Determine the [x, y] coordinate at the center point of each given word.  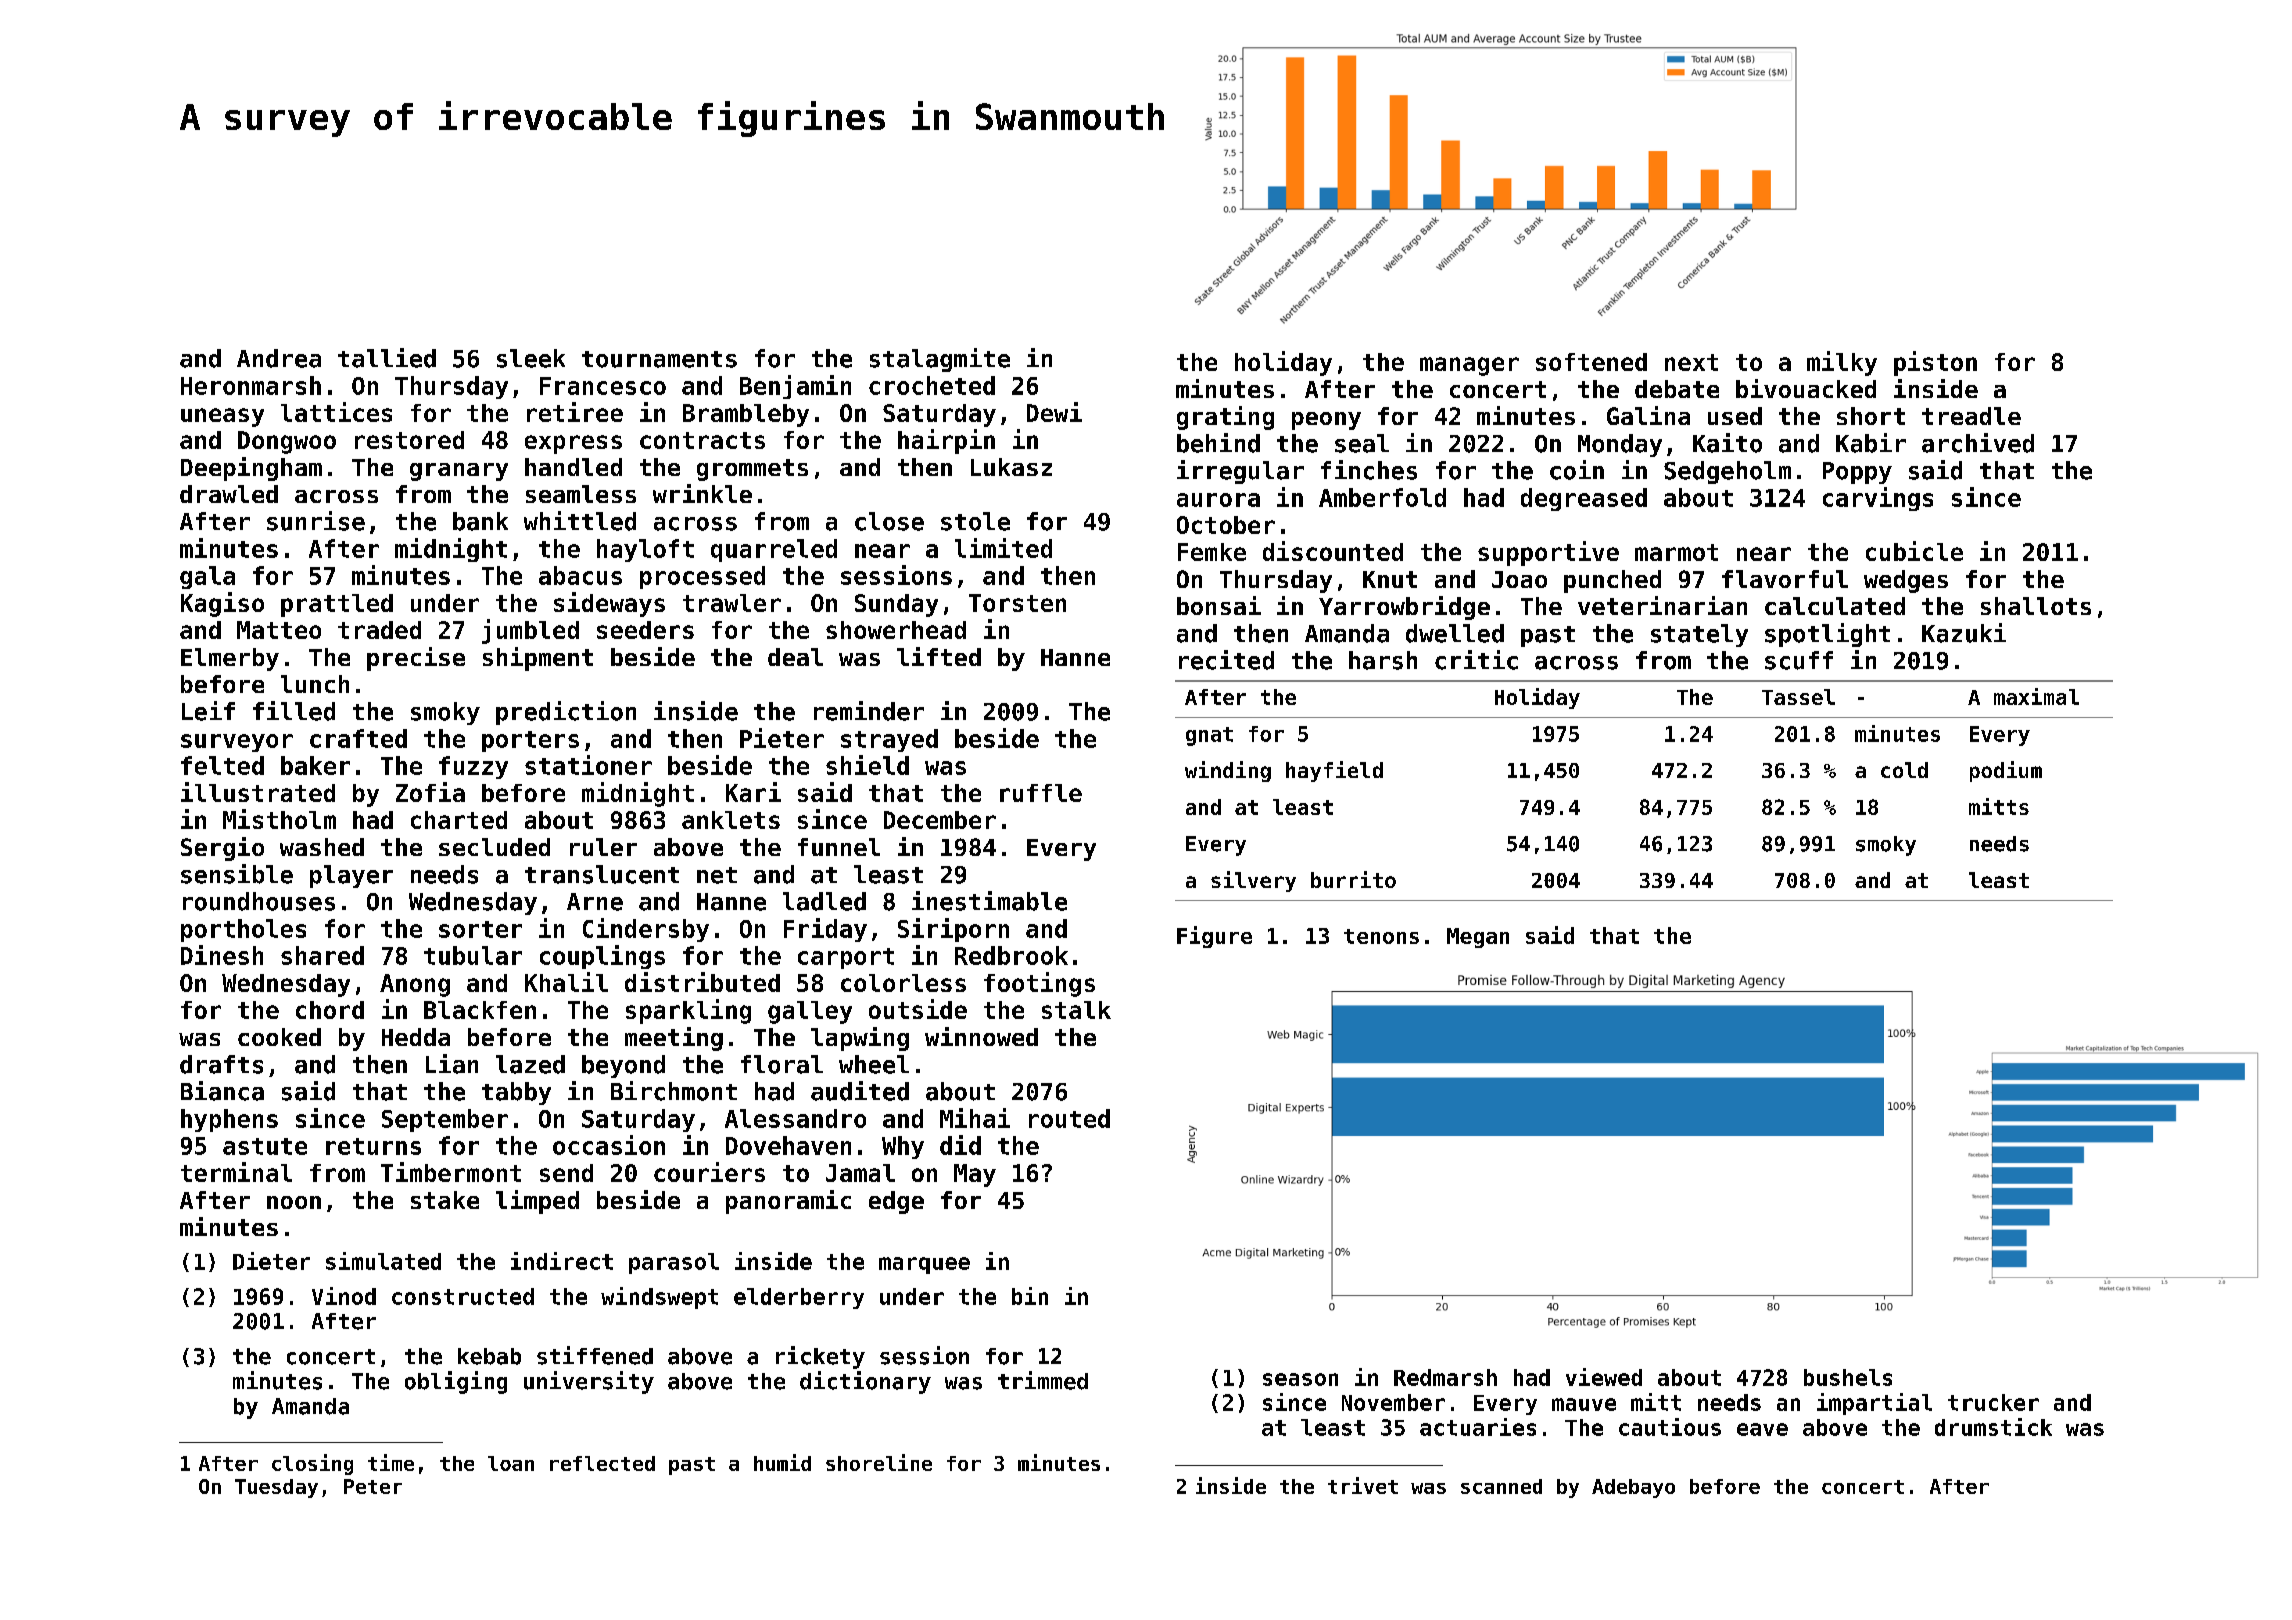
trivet [1363, 1485]
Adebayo [1633, 1488]
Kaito [1727, 443]
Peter [373, 1486]
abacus [580, 575]
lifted [939, 656]
